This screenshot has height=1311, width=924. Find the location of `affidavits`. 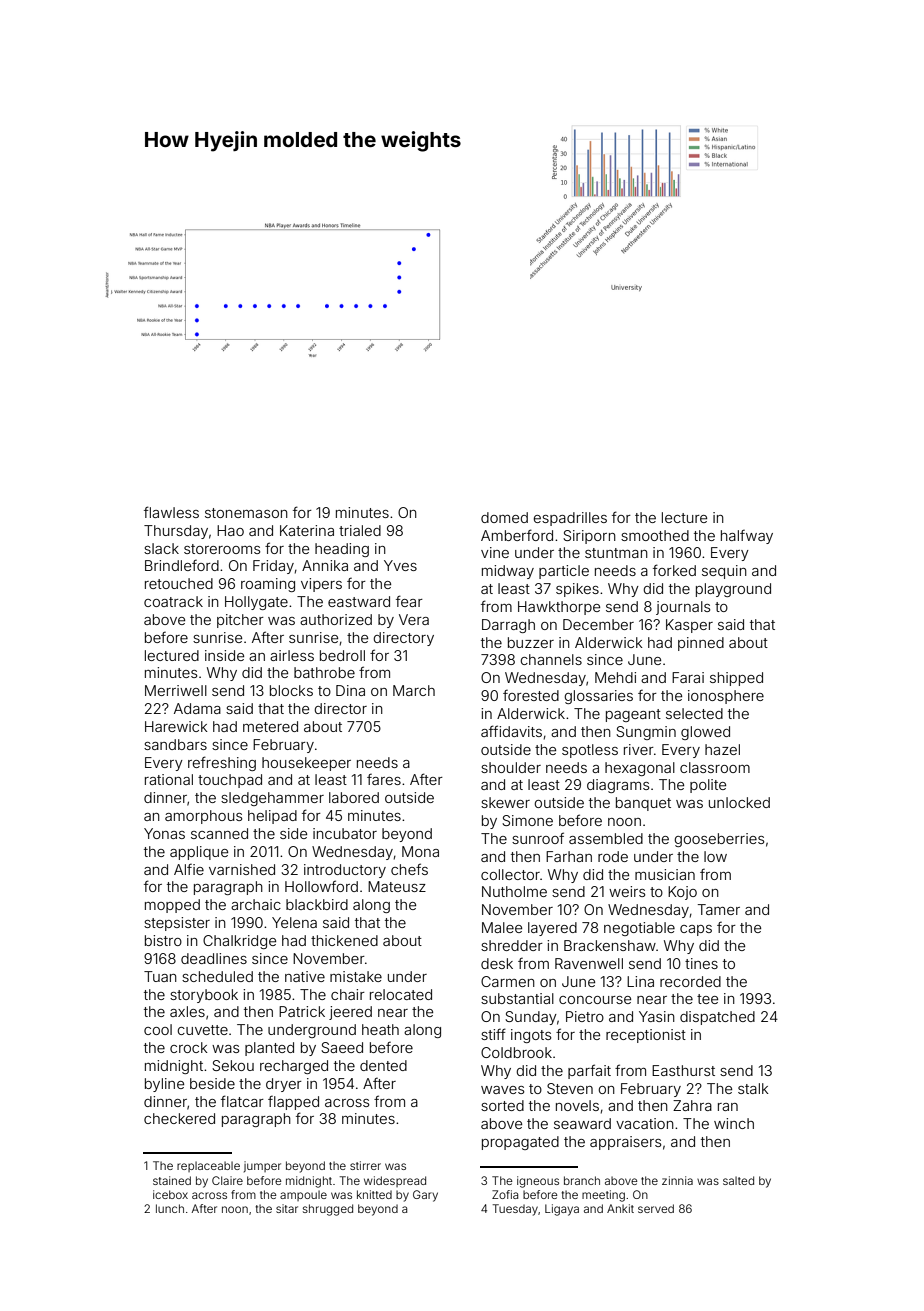

affidavits is located at coordinates (511, 731).
